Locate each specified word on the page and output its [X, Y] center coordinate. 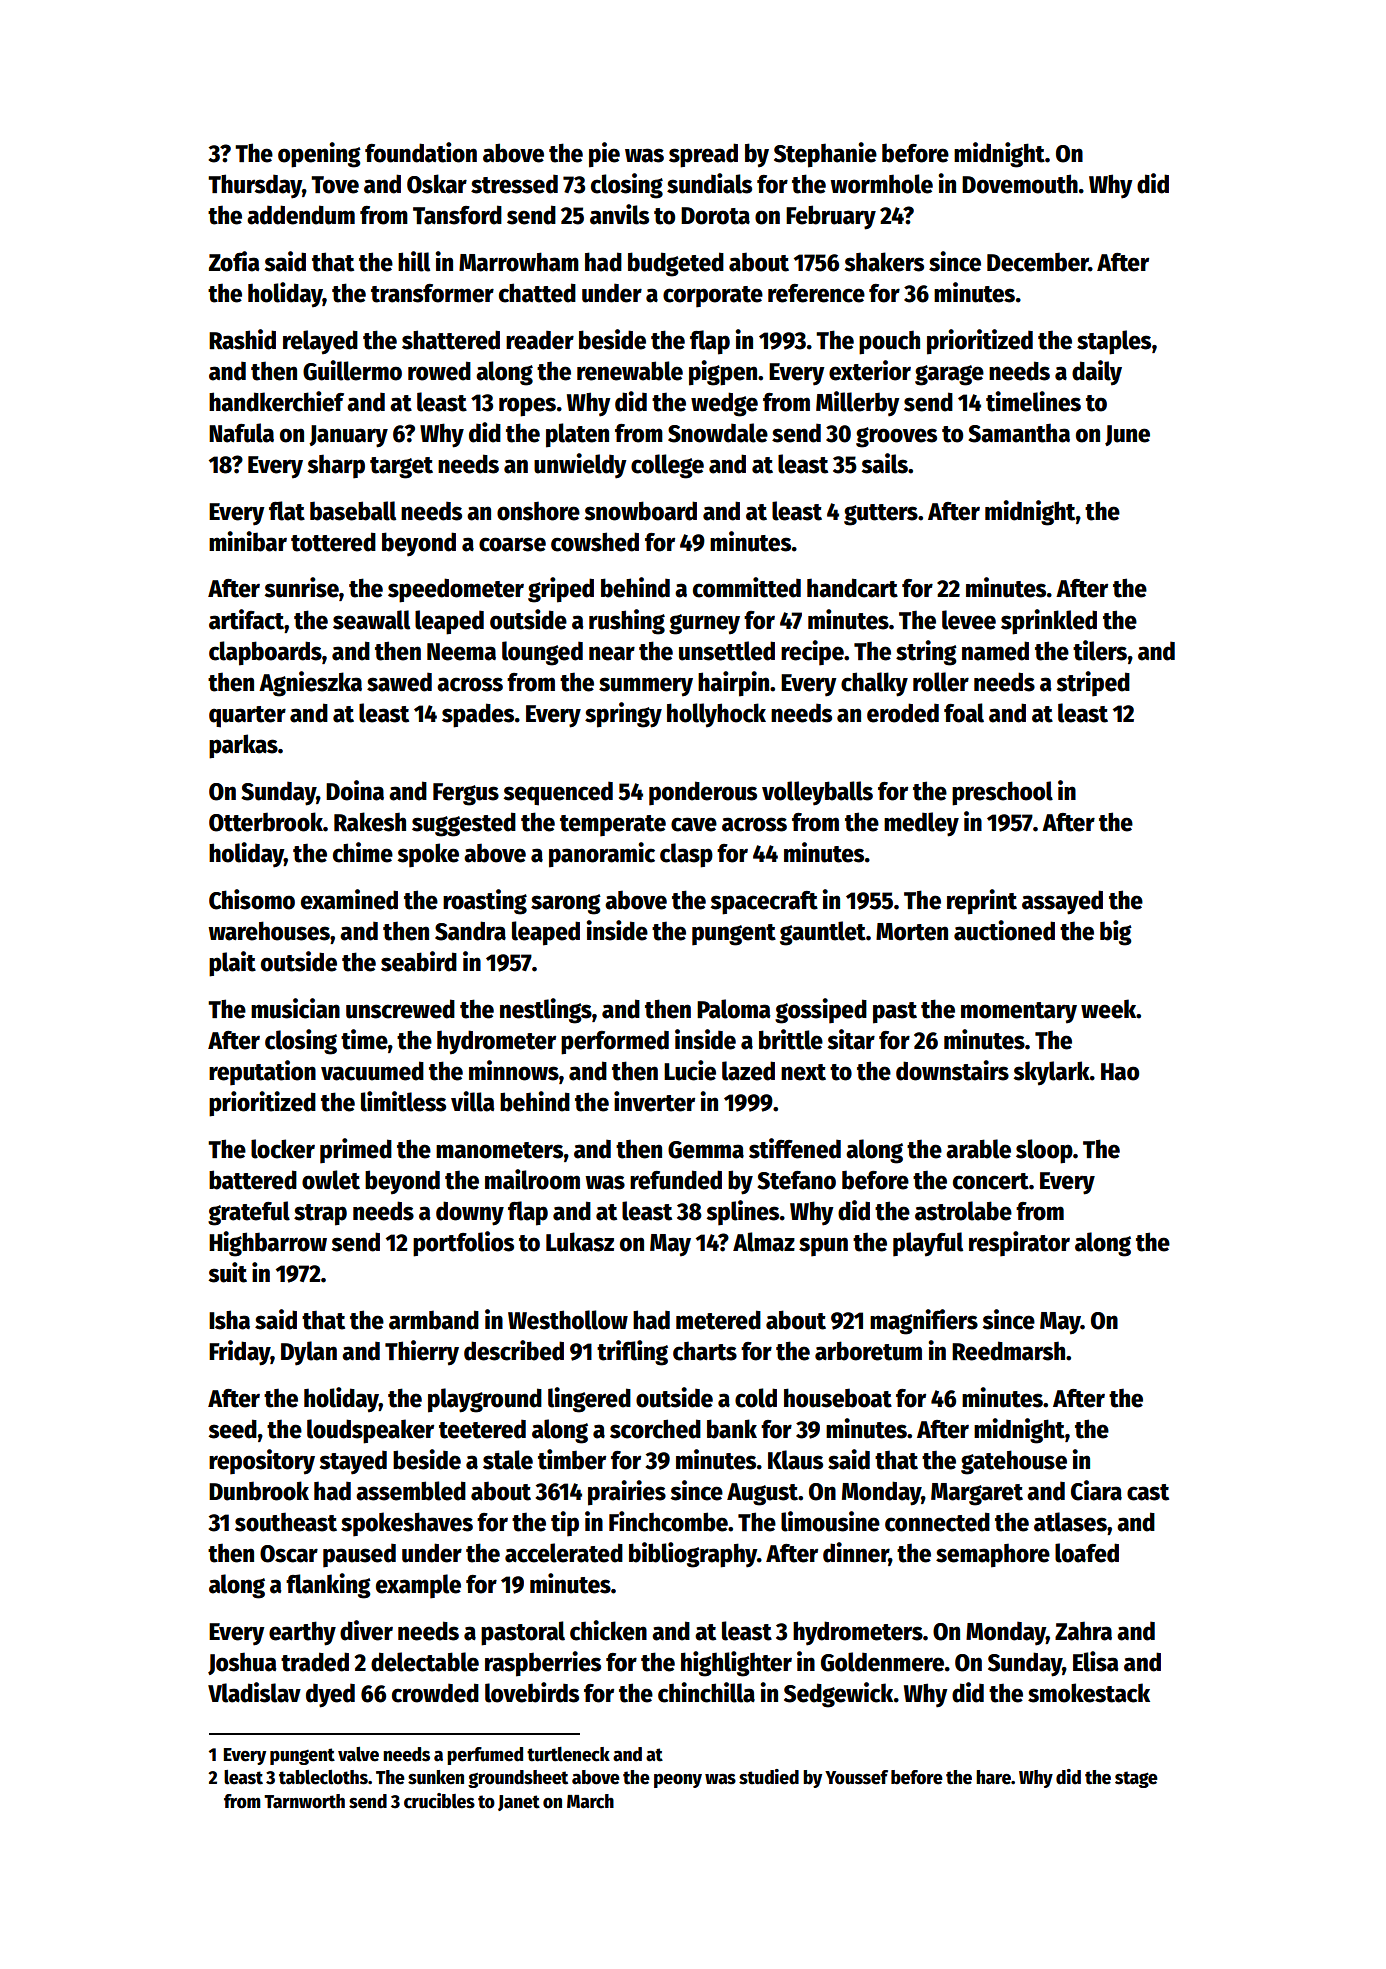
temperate [613, 826]
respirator [1019, 1244]
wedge [724, 404]
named [995, 651]
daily [1097, 373]
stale [508, 1460]
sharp [336, 466]
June [1127, 435]
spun [823, 1247]
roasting [485, 902]
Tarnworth [304, 1801]
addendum [301, 215]
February [831, 217]
